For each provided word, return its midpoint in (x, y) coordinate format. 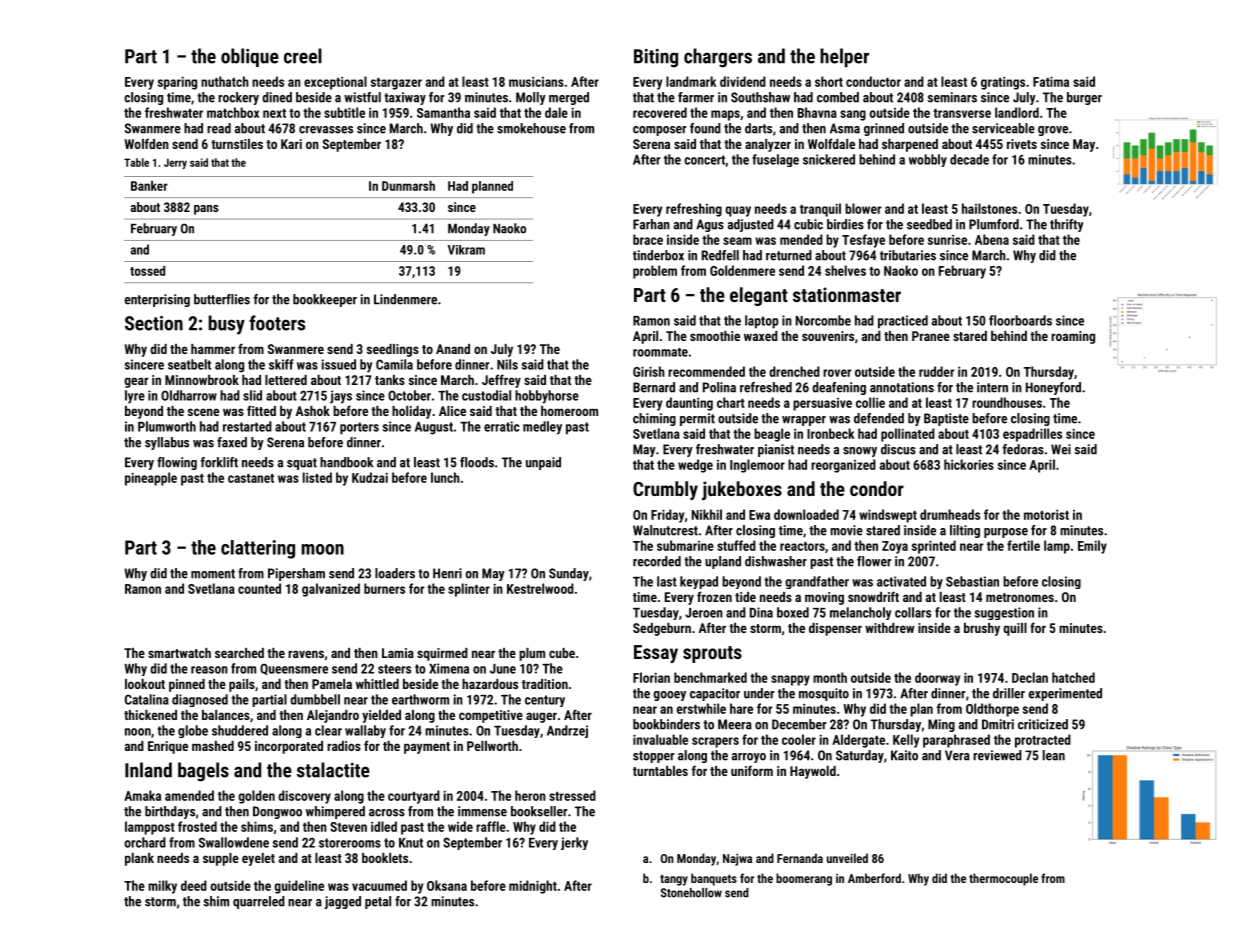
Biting (656, 58)
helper (844, 57)
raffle (491, 826)
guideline (299, 887)
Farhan (651, 224)
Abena (992, 239)
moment (213, 574)
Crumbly (665, 490)
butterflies (222, 299)
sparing (177, 83)
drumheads (950, 514)
